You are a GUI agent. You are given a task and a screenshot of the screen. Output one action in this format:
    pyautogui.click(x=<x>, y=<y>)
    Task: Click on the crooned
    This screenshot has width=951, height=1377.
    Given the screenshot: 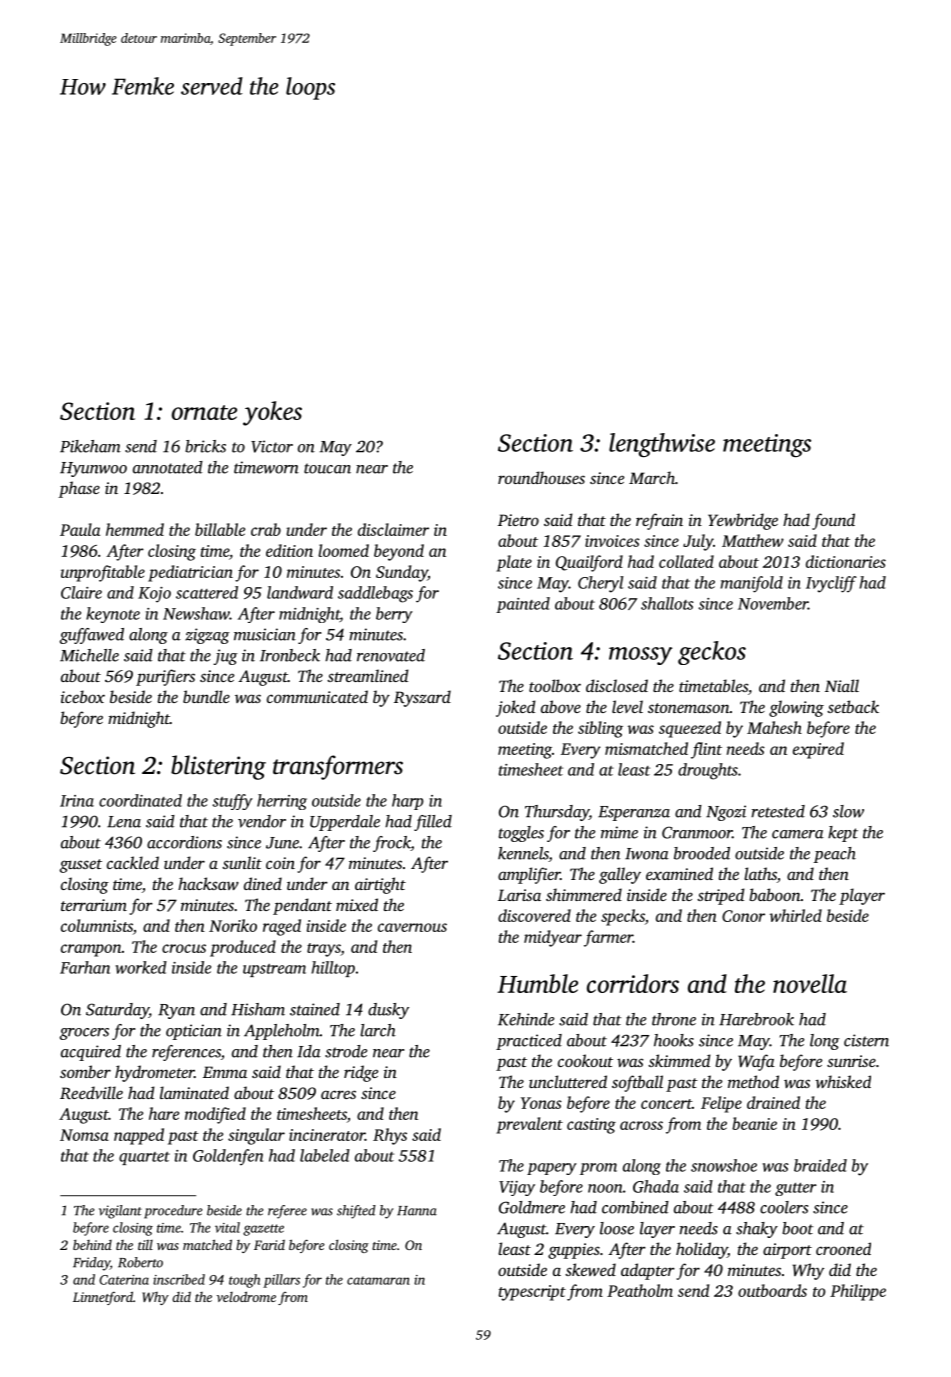 What is the action you would take?
    pyautogui.click(x=843, y=1248)
